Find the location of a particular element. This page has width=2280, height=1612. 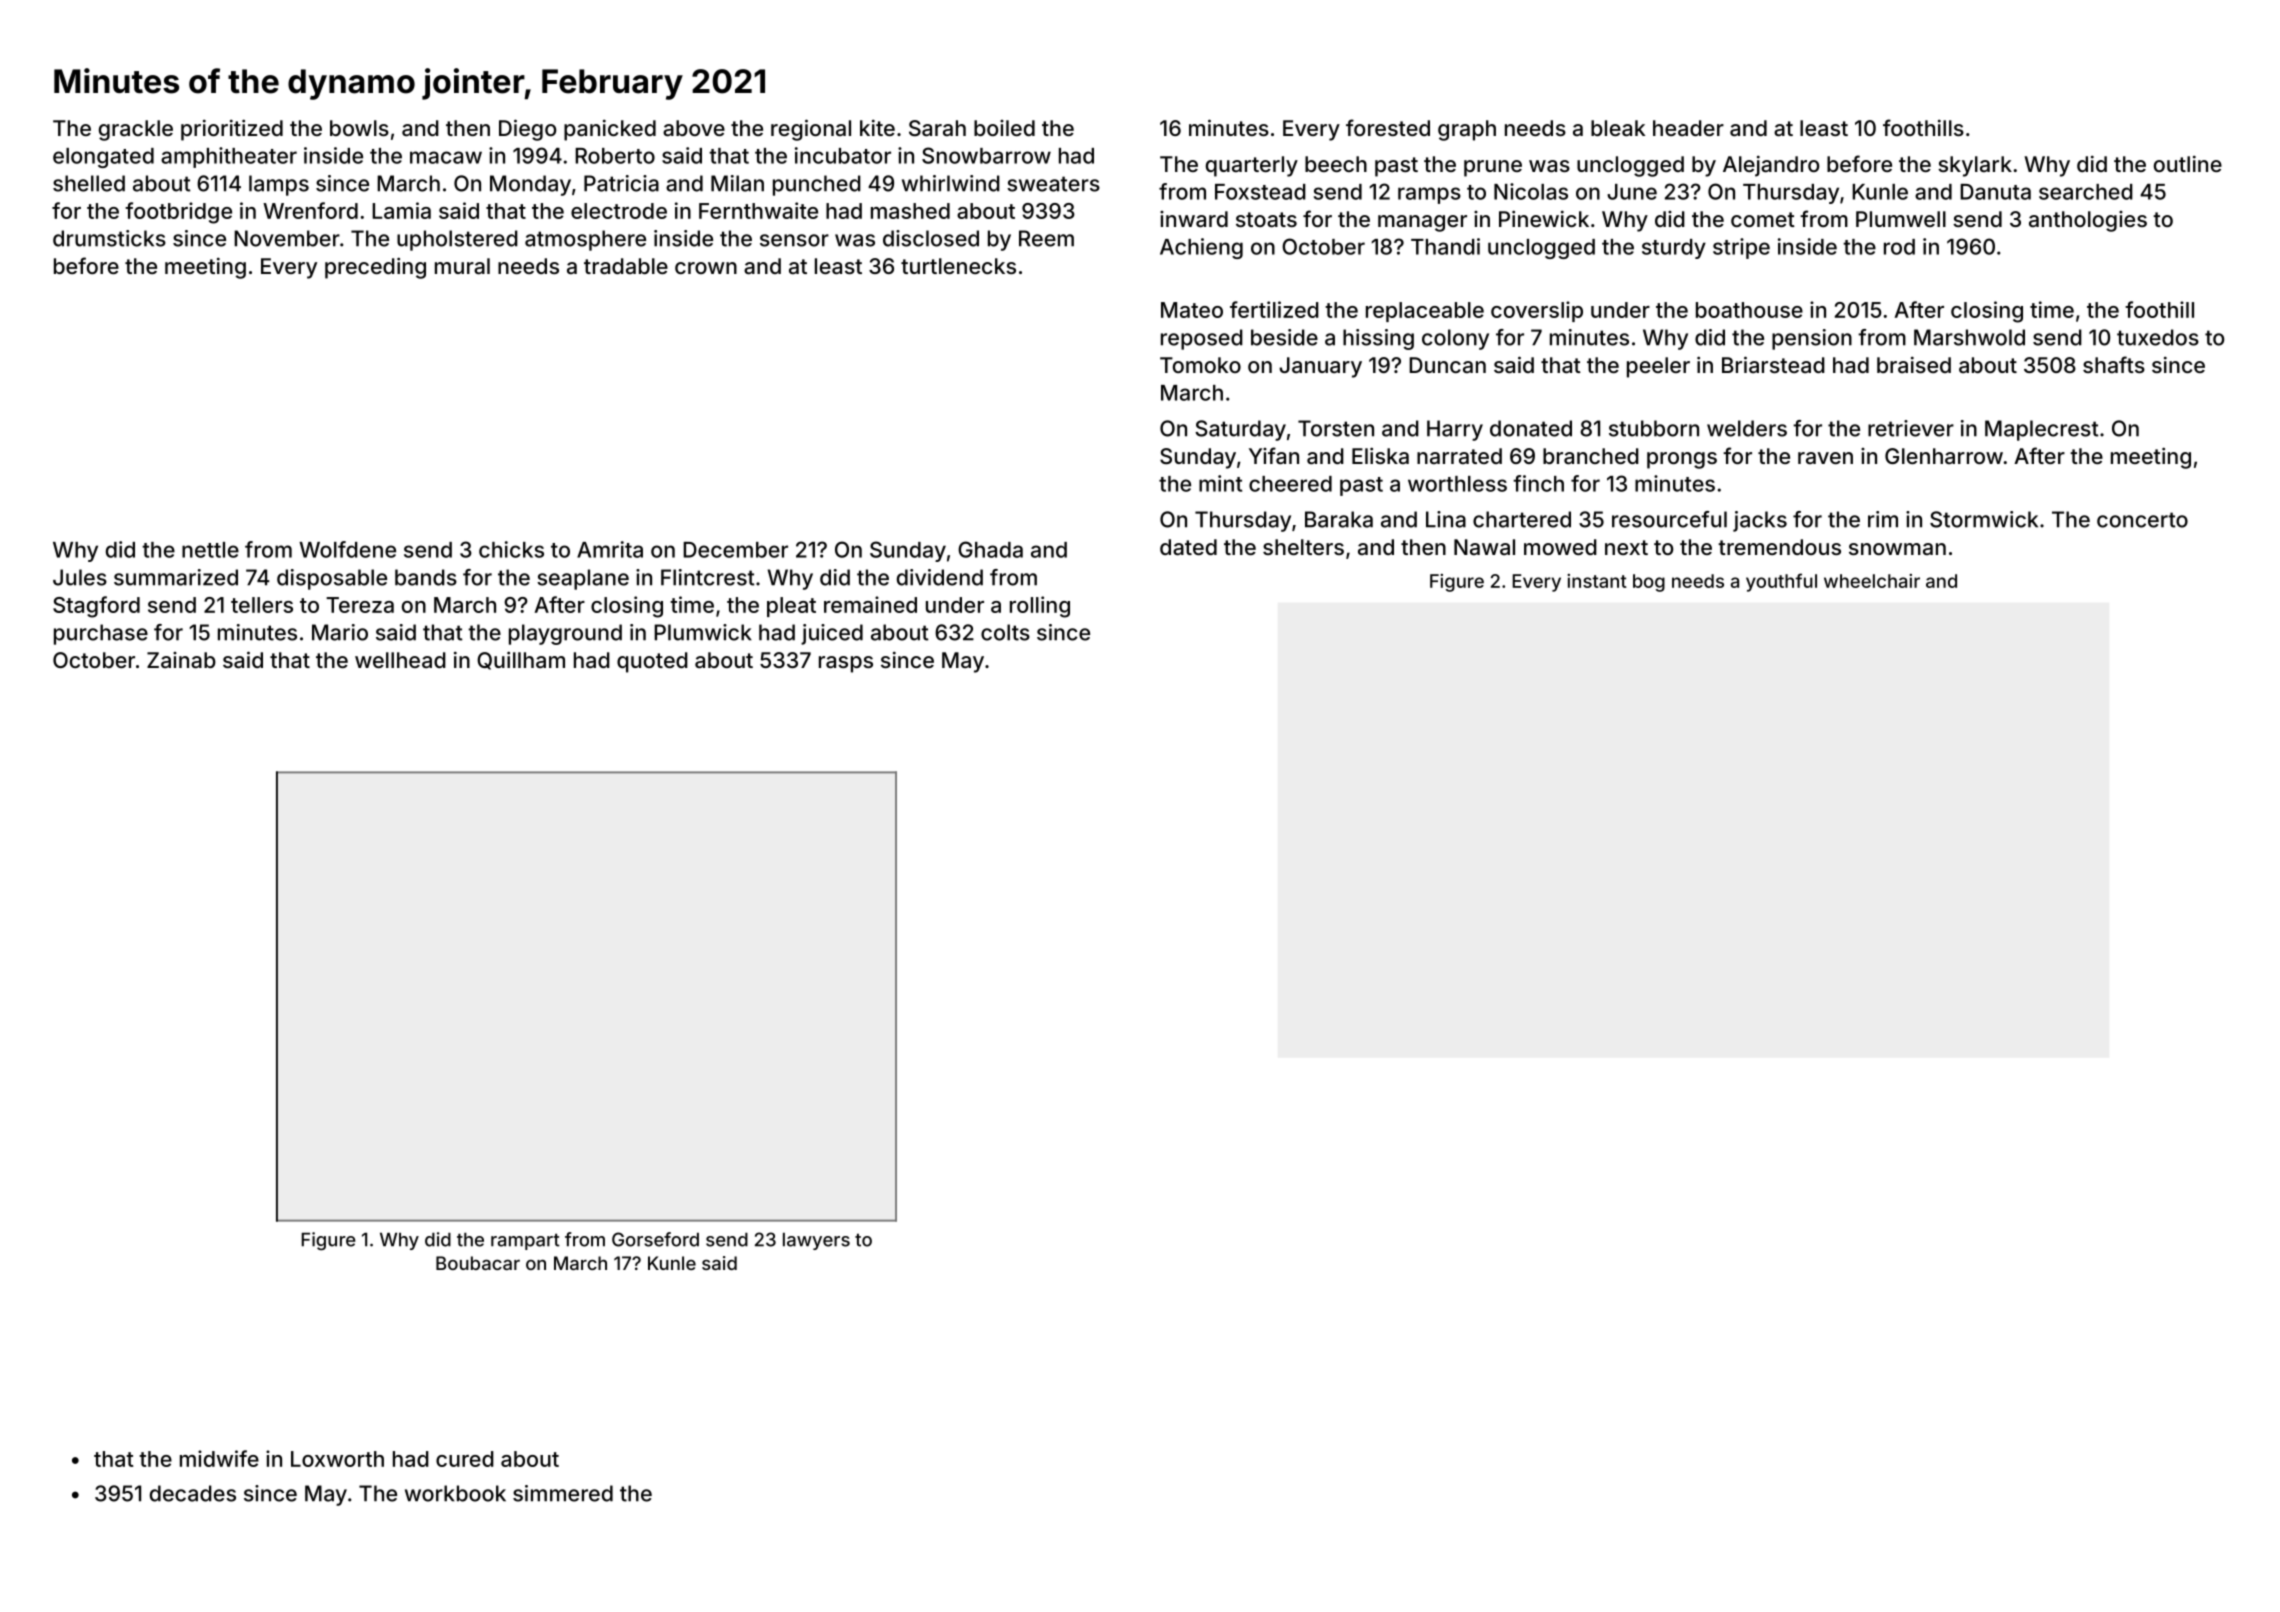

simmered is located at coordinates (563, 1493).
